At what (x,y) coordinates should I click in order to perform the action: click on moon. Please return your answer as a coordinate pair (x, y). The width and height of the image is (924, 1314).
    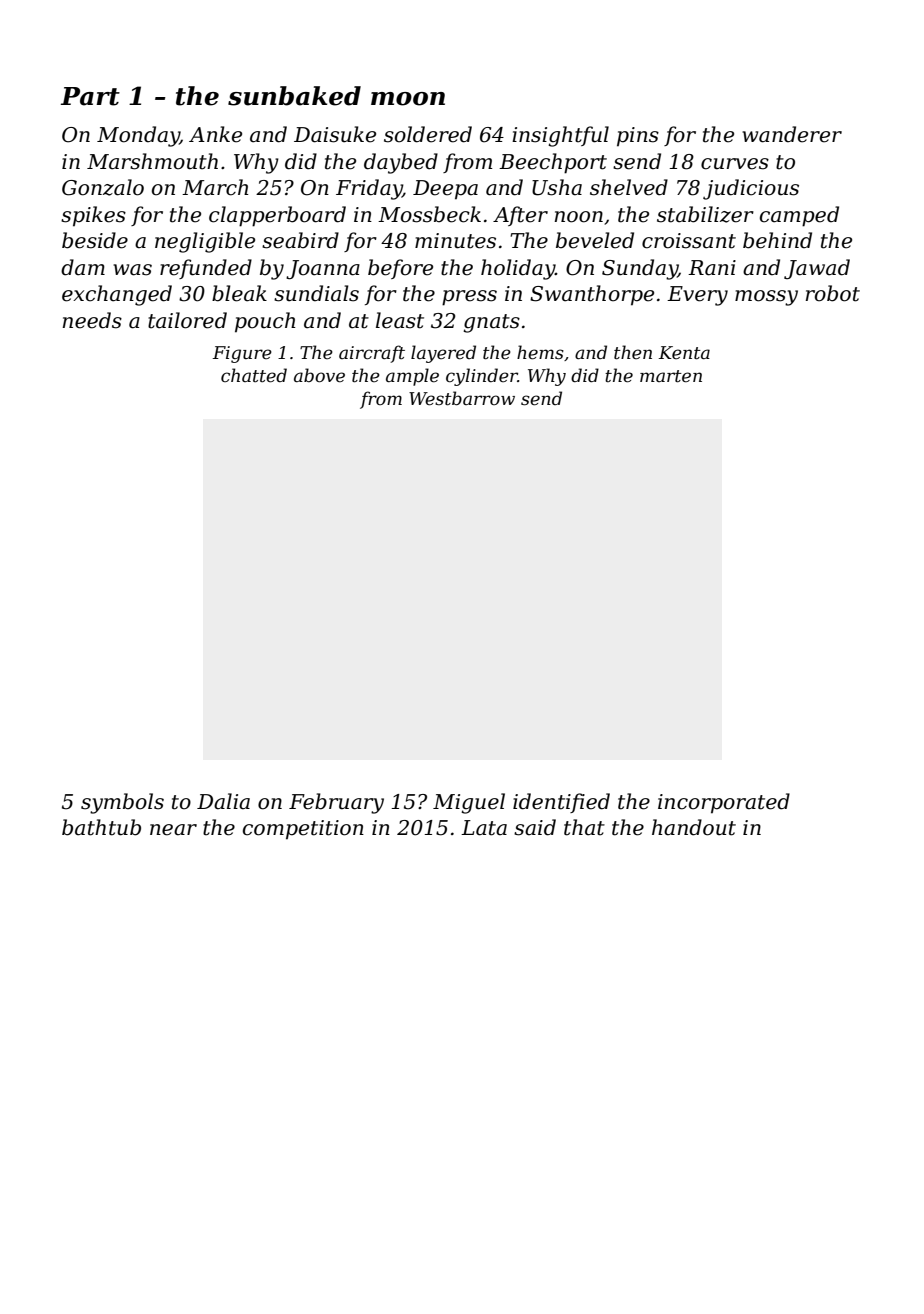
    Looking at the image, I should click on (408, 99).
